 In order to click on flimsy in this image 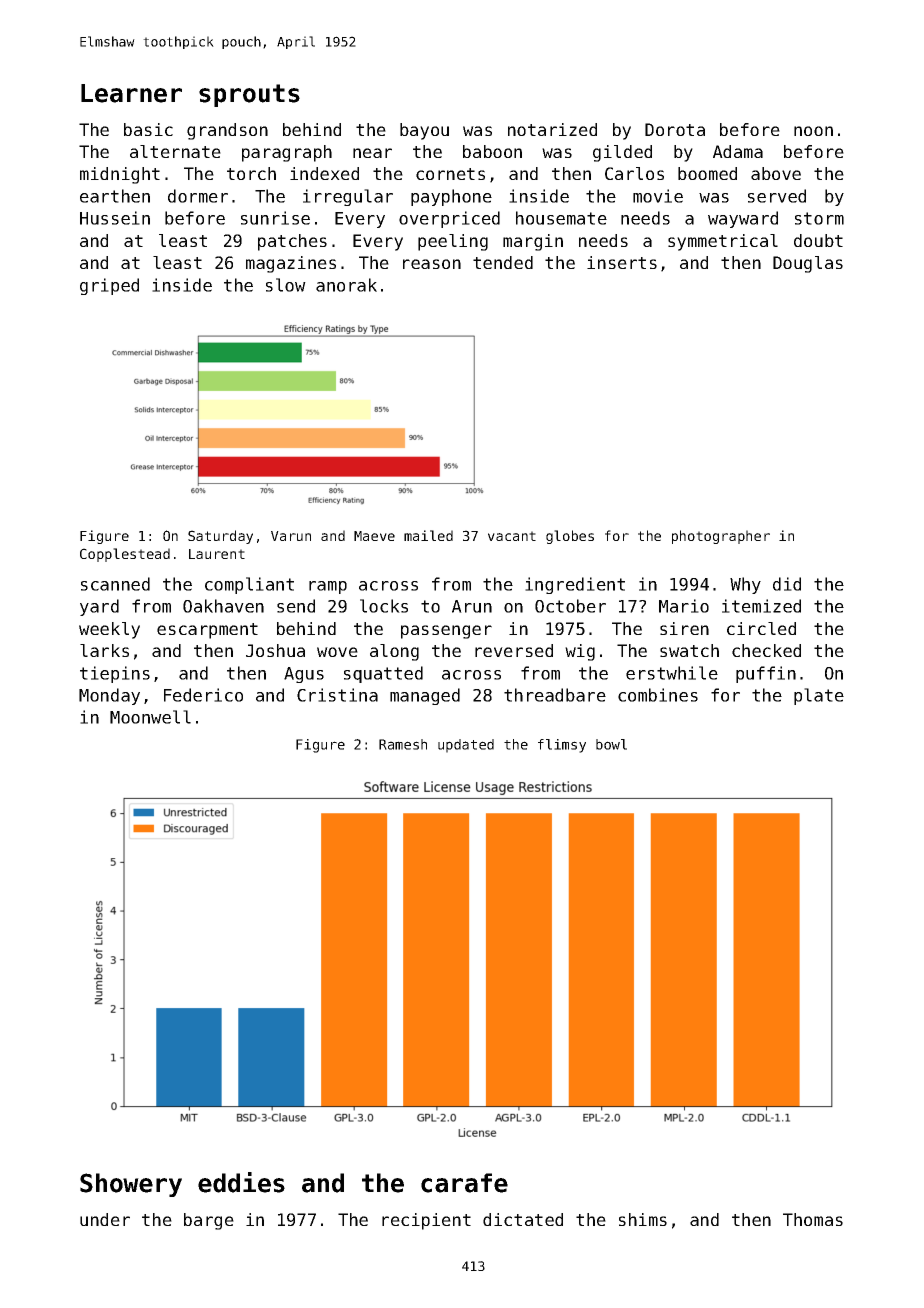, I will do `click(562, 746)`.
